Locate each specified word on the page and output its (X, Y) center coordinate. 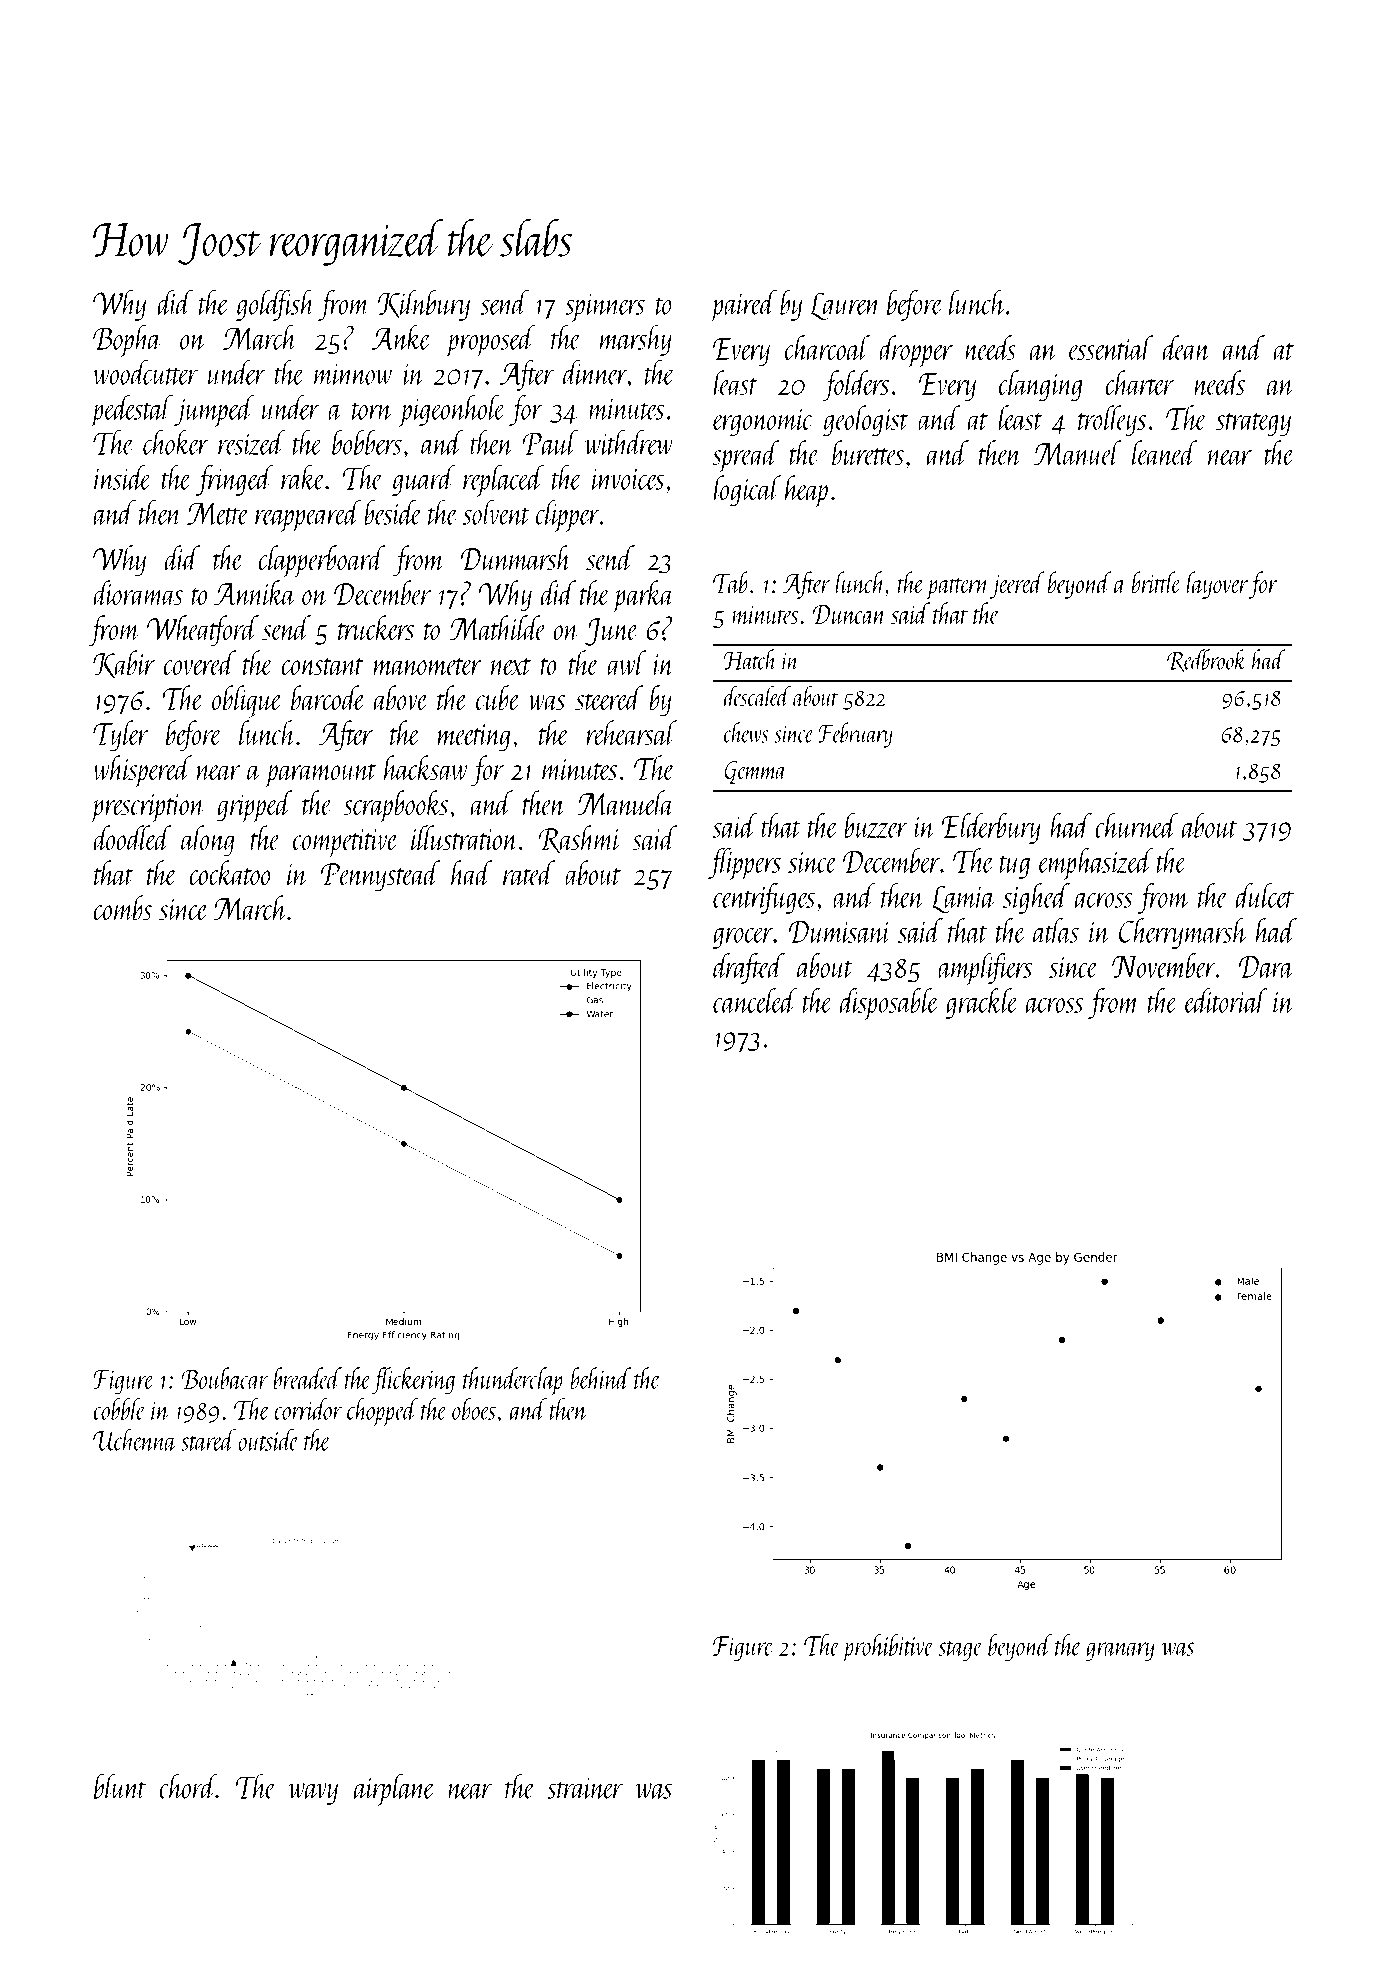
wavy (313, 1794)
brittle (1156, 582)
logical (747, 491)
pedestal (131, 411)
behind (601, 1378)
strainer (585, 1788)
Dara (1266, 966)
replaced (503, 481)
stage (960, 1651)
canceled (755, 1000)
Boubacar (224, 1378)
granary (1120, 1651)
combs (123, 908)
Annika (255, 593)
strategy (1253, 425)
